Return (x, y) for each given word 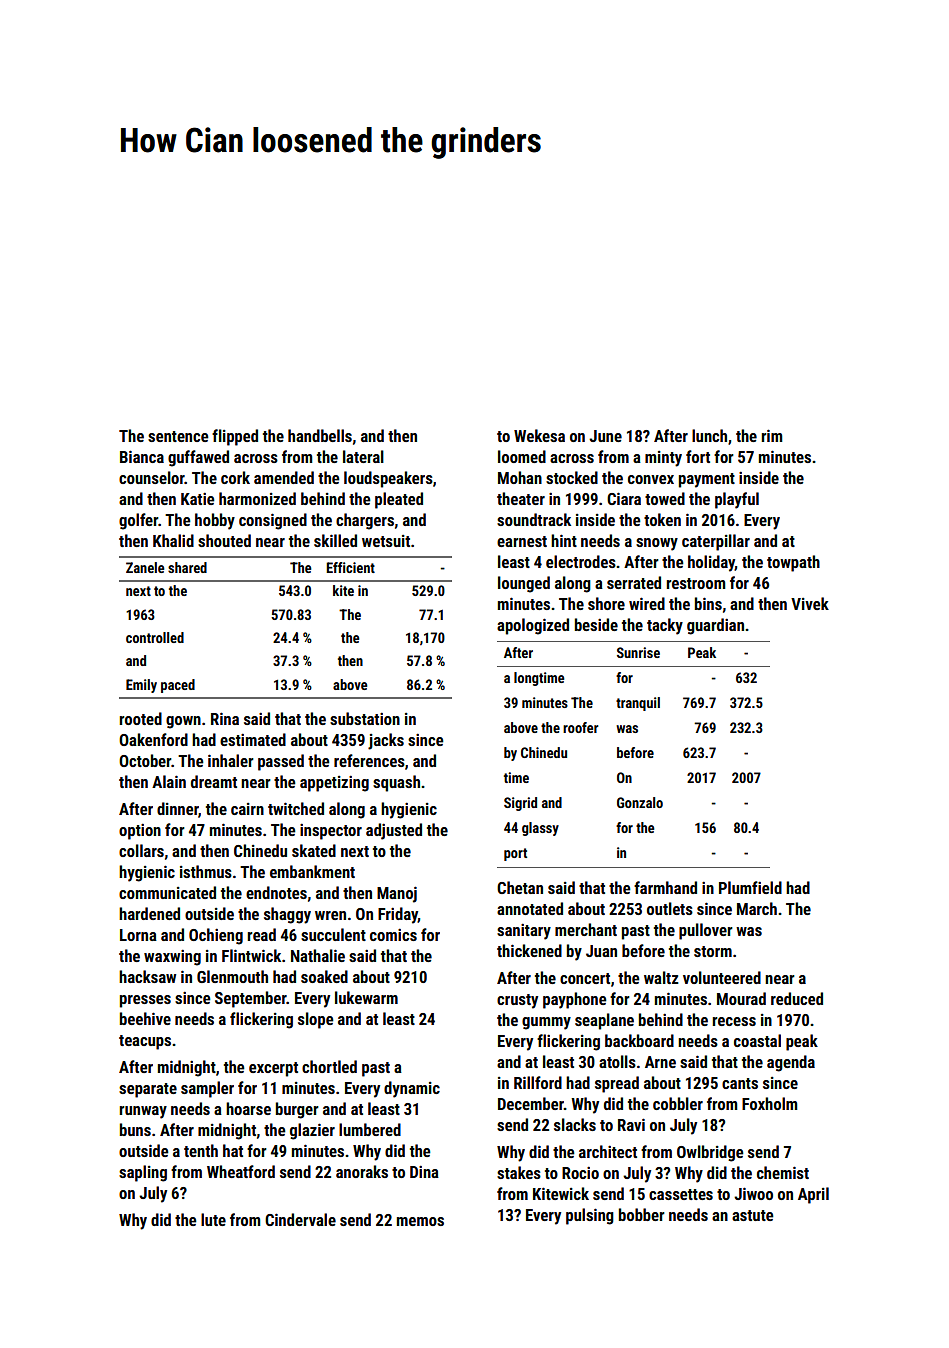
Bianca (142, 456)
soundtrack (534, 519)
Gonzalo (640, 802)
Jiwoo (753, 1193)
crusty (517, 1001)
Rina (225, 718)
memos (420, 1221)
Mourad (741, 998)
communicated (167, 892)
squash (396, 783)
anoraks (362, 1171)
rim (772, 435)
